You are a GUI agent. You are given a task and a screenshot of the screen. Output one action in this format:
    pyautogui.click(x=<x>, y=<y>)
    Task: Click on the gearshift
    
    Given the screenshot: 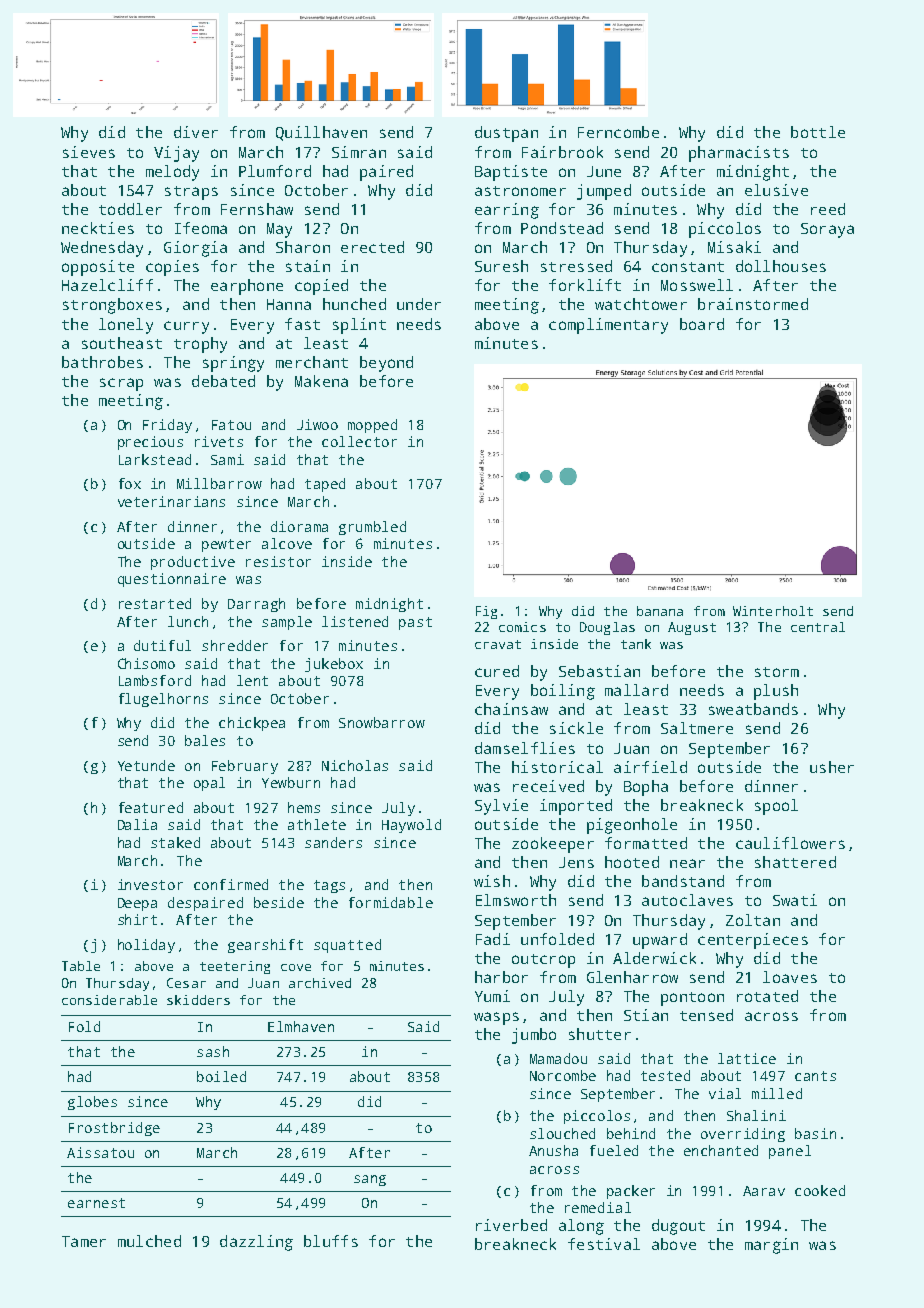 What is the action you would take?
    pyautogui.click(x=265, y=946)
